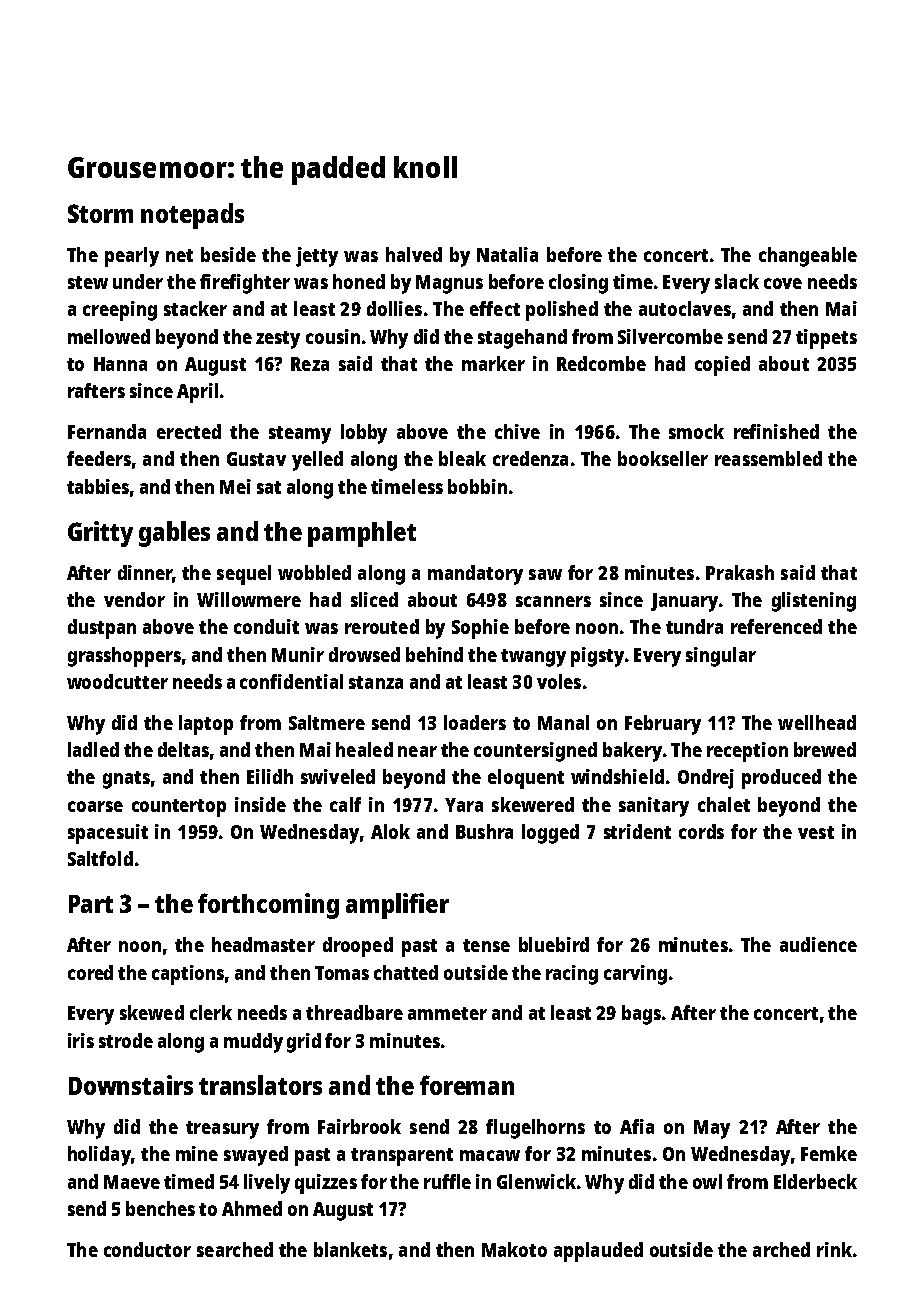 This screenshot has height=1314, width=924. I want to click on blankets, so click(350, 1249).
